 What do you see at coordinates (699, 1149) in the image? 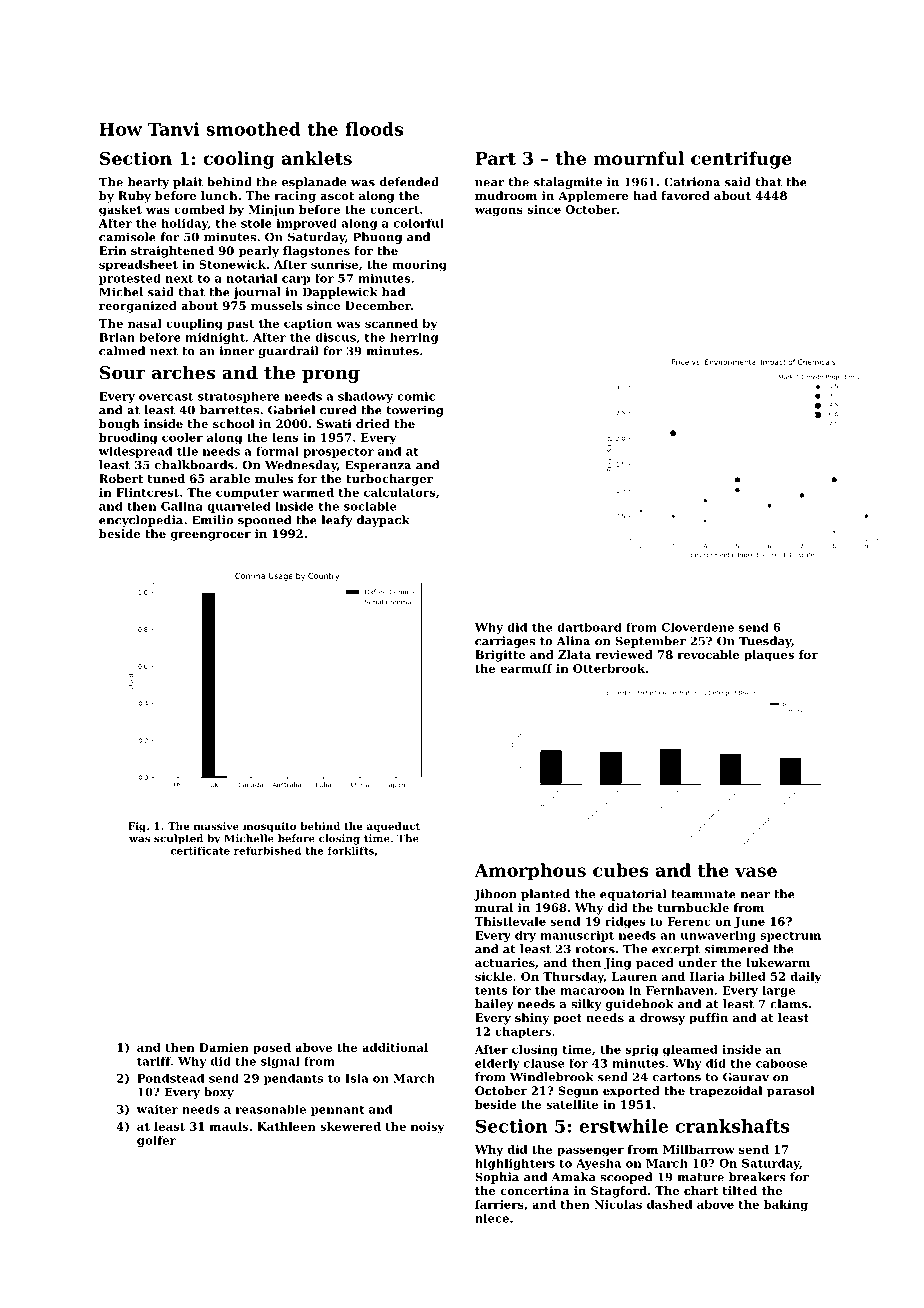
I see `Millbarrow` at bounding box center [699, 1149].
